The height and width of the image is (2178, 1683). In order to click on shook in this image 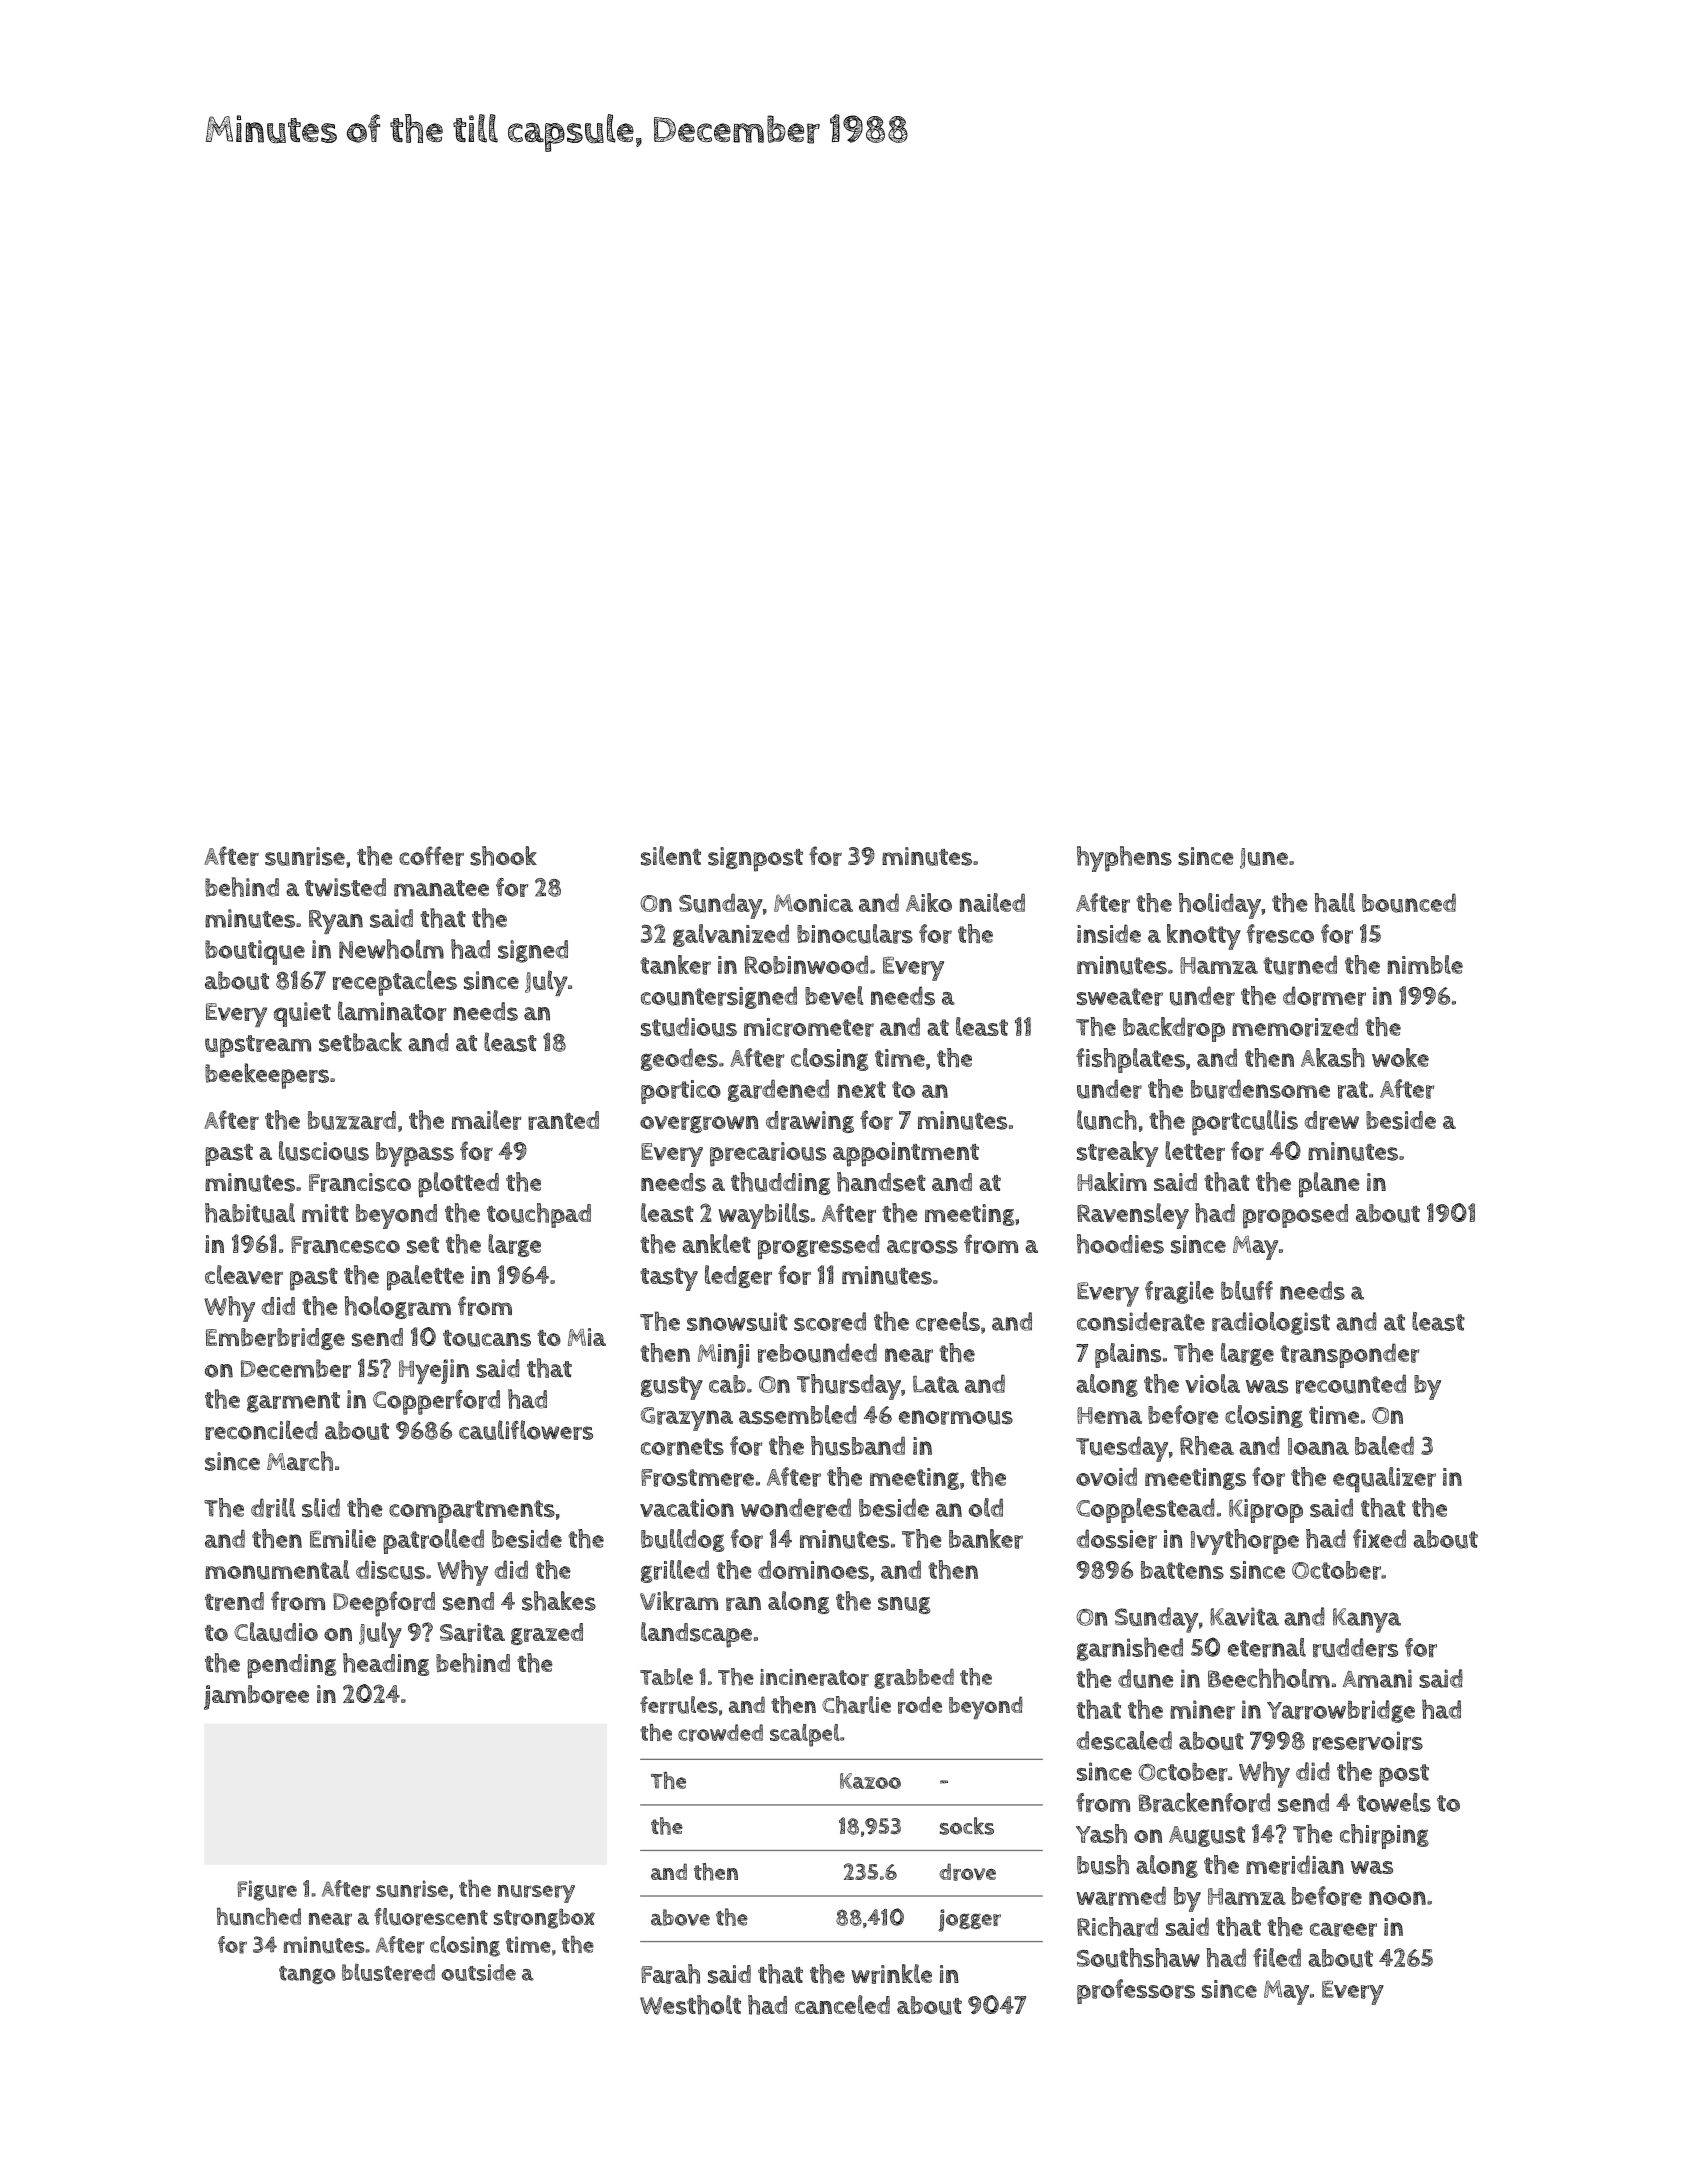, I will do `click(503, 856)`.
